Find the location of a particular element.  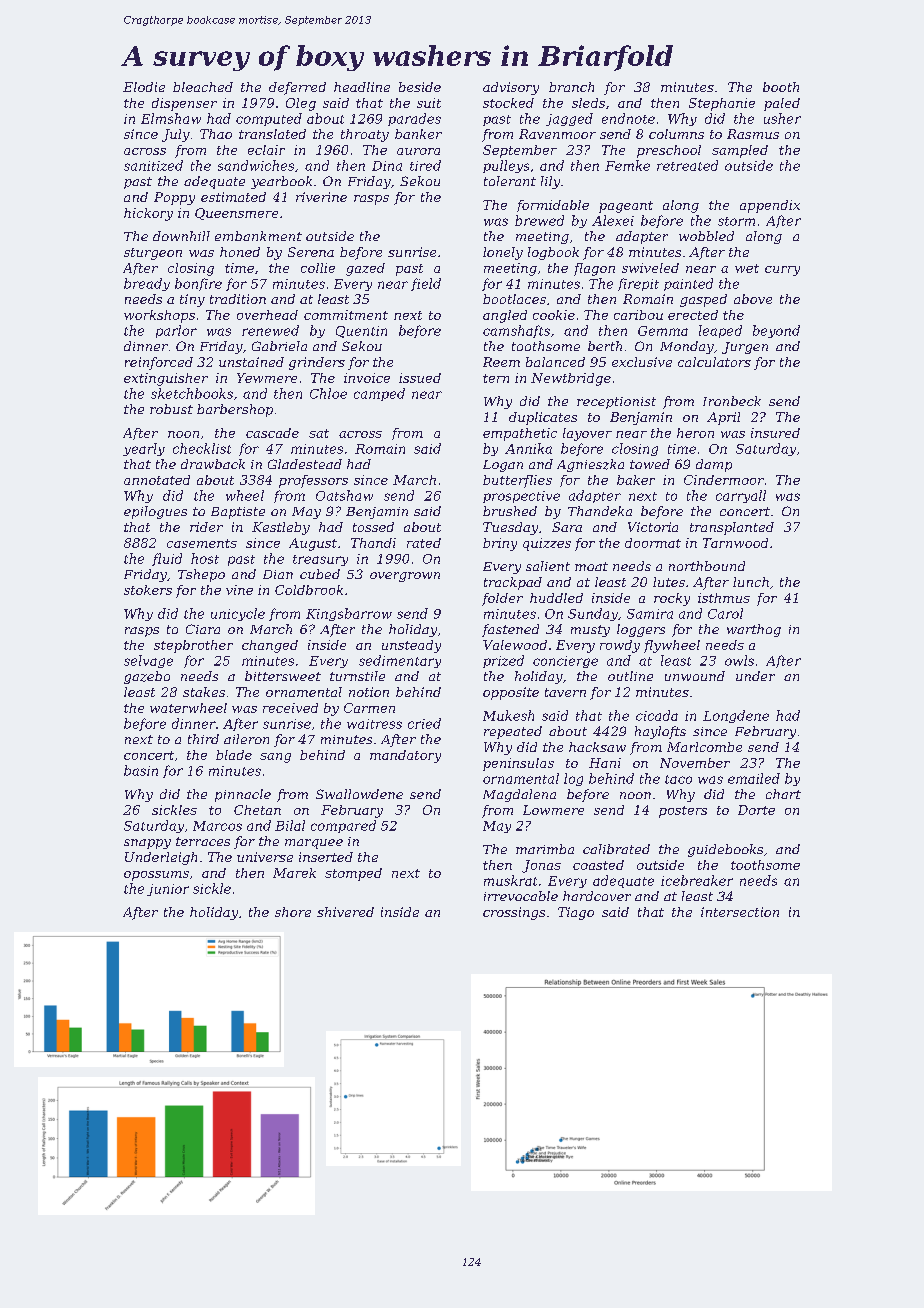

beside is located at coordinates (420, 87).
